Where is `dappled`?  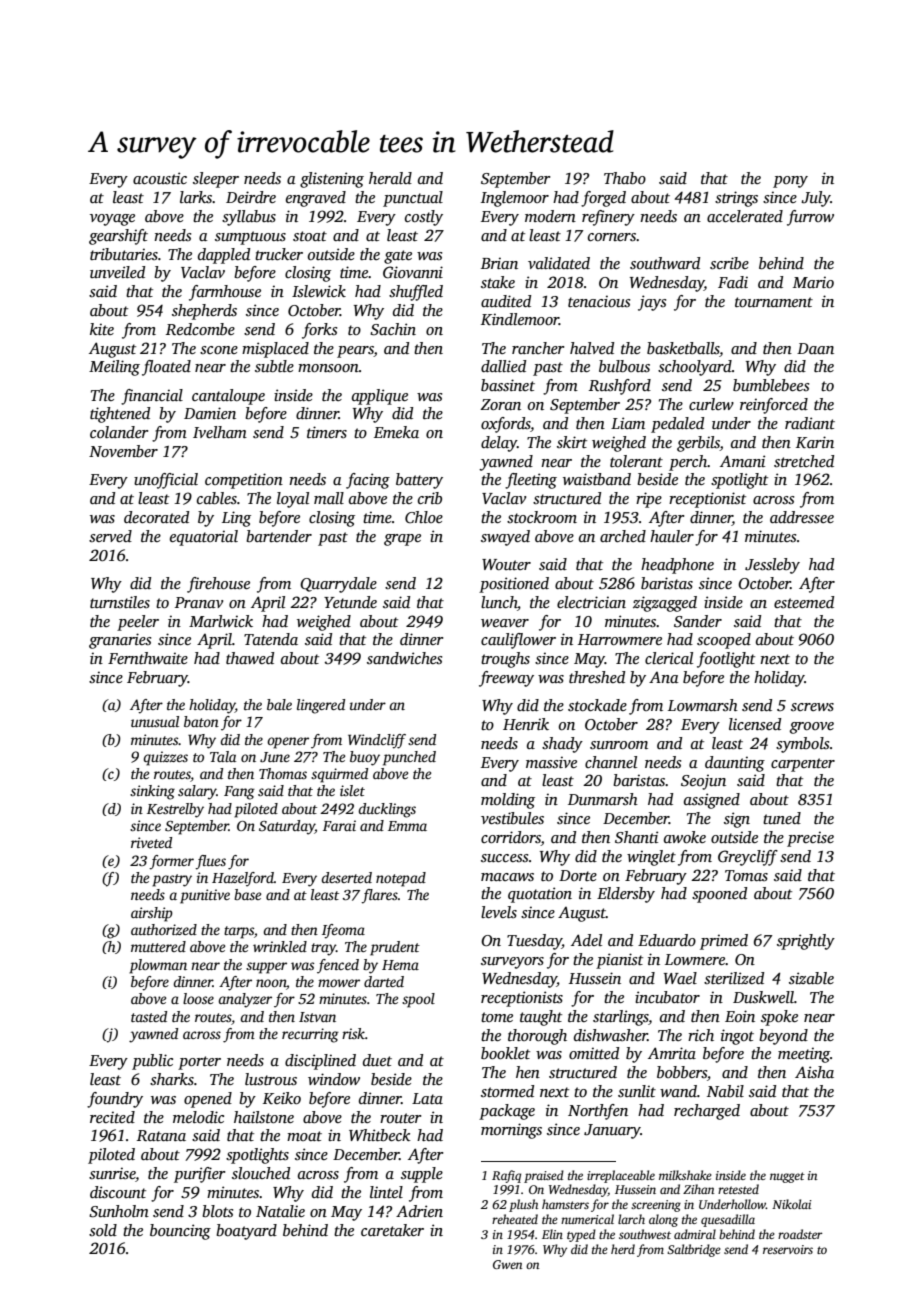 dappled is located at coordinates (224, 256).
